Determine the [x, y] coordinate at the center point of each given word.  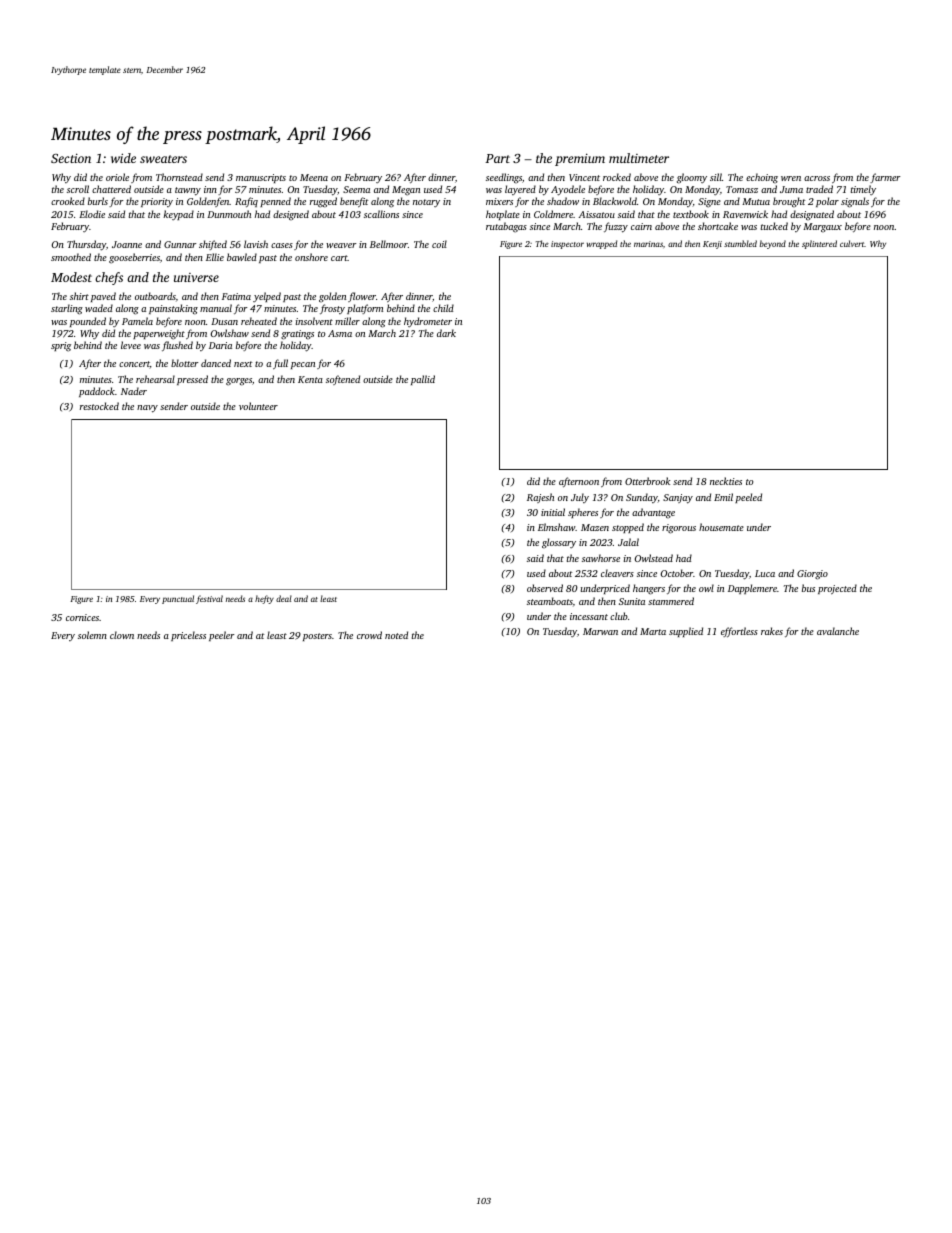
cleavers [617, 573]
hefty [264, 599]
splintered [819, 244]
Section [71, 158]
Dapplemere [752, 589]
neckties [726, 481]
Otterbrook [647, 481]
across [817, 178]
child [443, 308]
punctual [178, 599]
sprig [61, 347]
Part [497, 158]
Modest [71, 277]
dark [446, 333]
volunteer [258, 406]
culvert [852, 243]
